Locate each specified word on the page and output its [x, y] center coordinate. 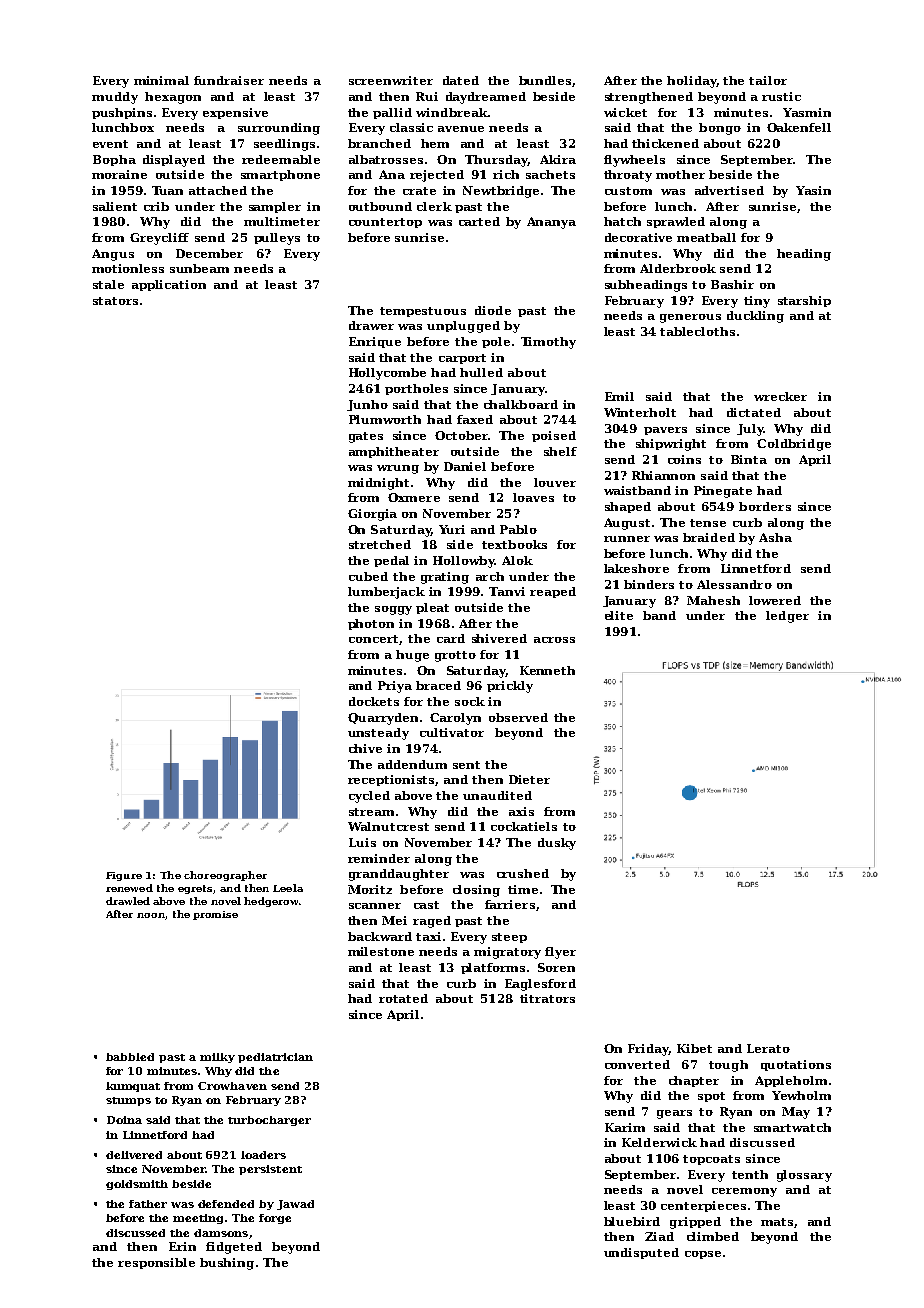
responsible [156, 1263]
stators [115, 301]
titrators [547, 998]
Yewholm [801, 1095]
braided [709, 537]
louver [555, 482]
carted [479, 221]
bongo [720, 129]
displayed [174, 161]
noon [151, 915]
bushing [227, 1264]
